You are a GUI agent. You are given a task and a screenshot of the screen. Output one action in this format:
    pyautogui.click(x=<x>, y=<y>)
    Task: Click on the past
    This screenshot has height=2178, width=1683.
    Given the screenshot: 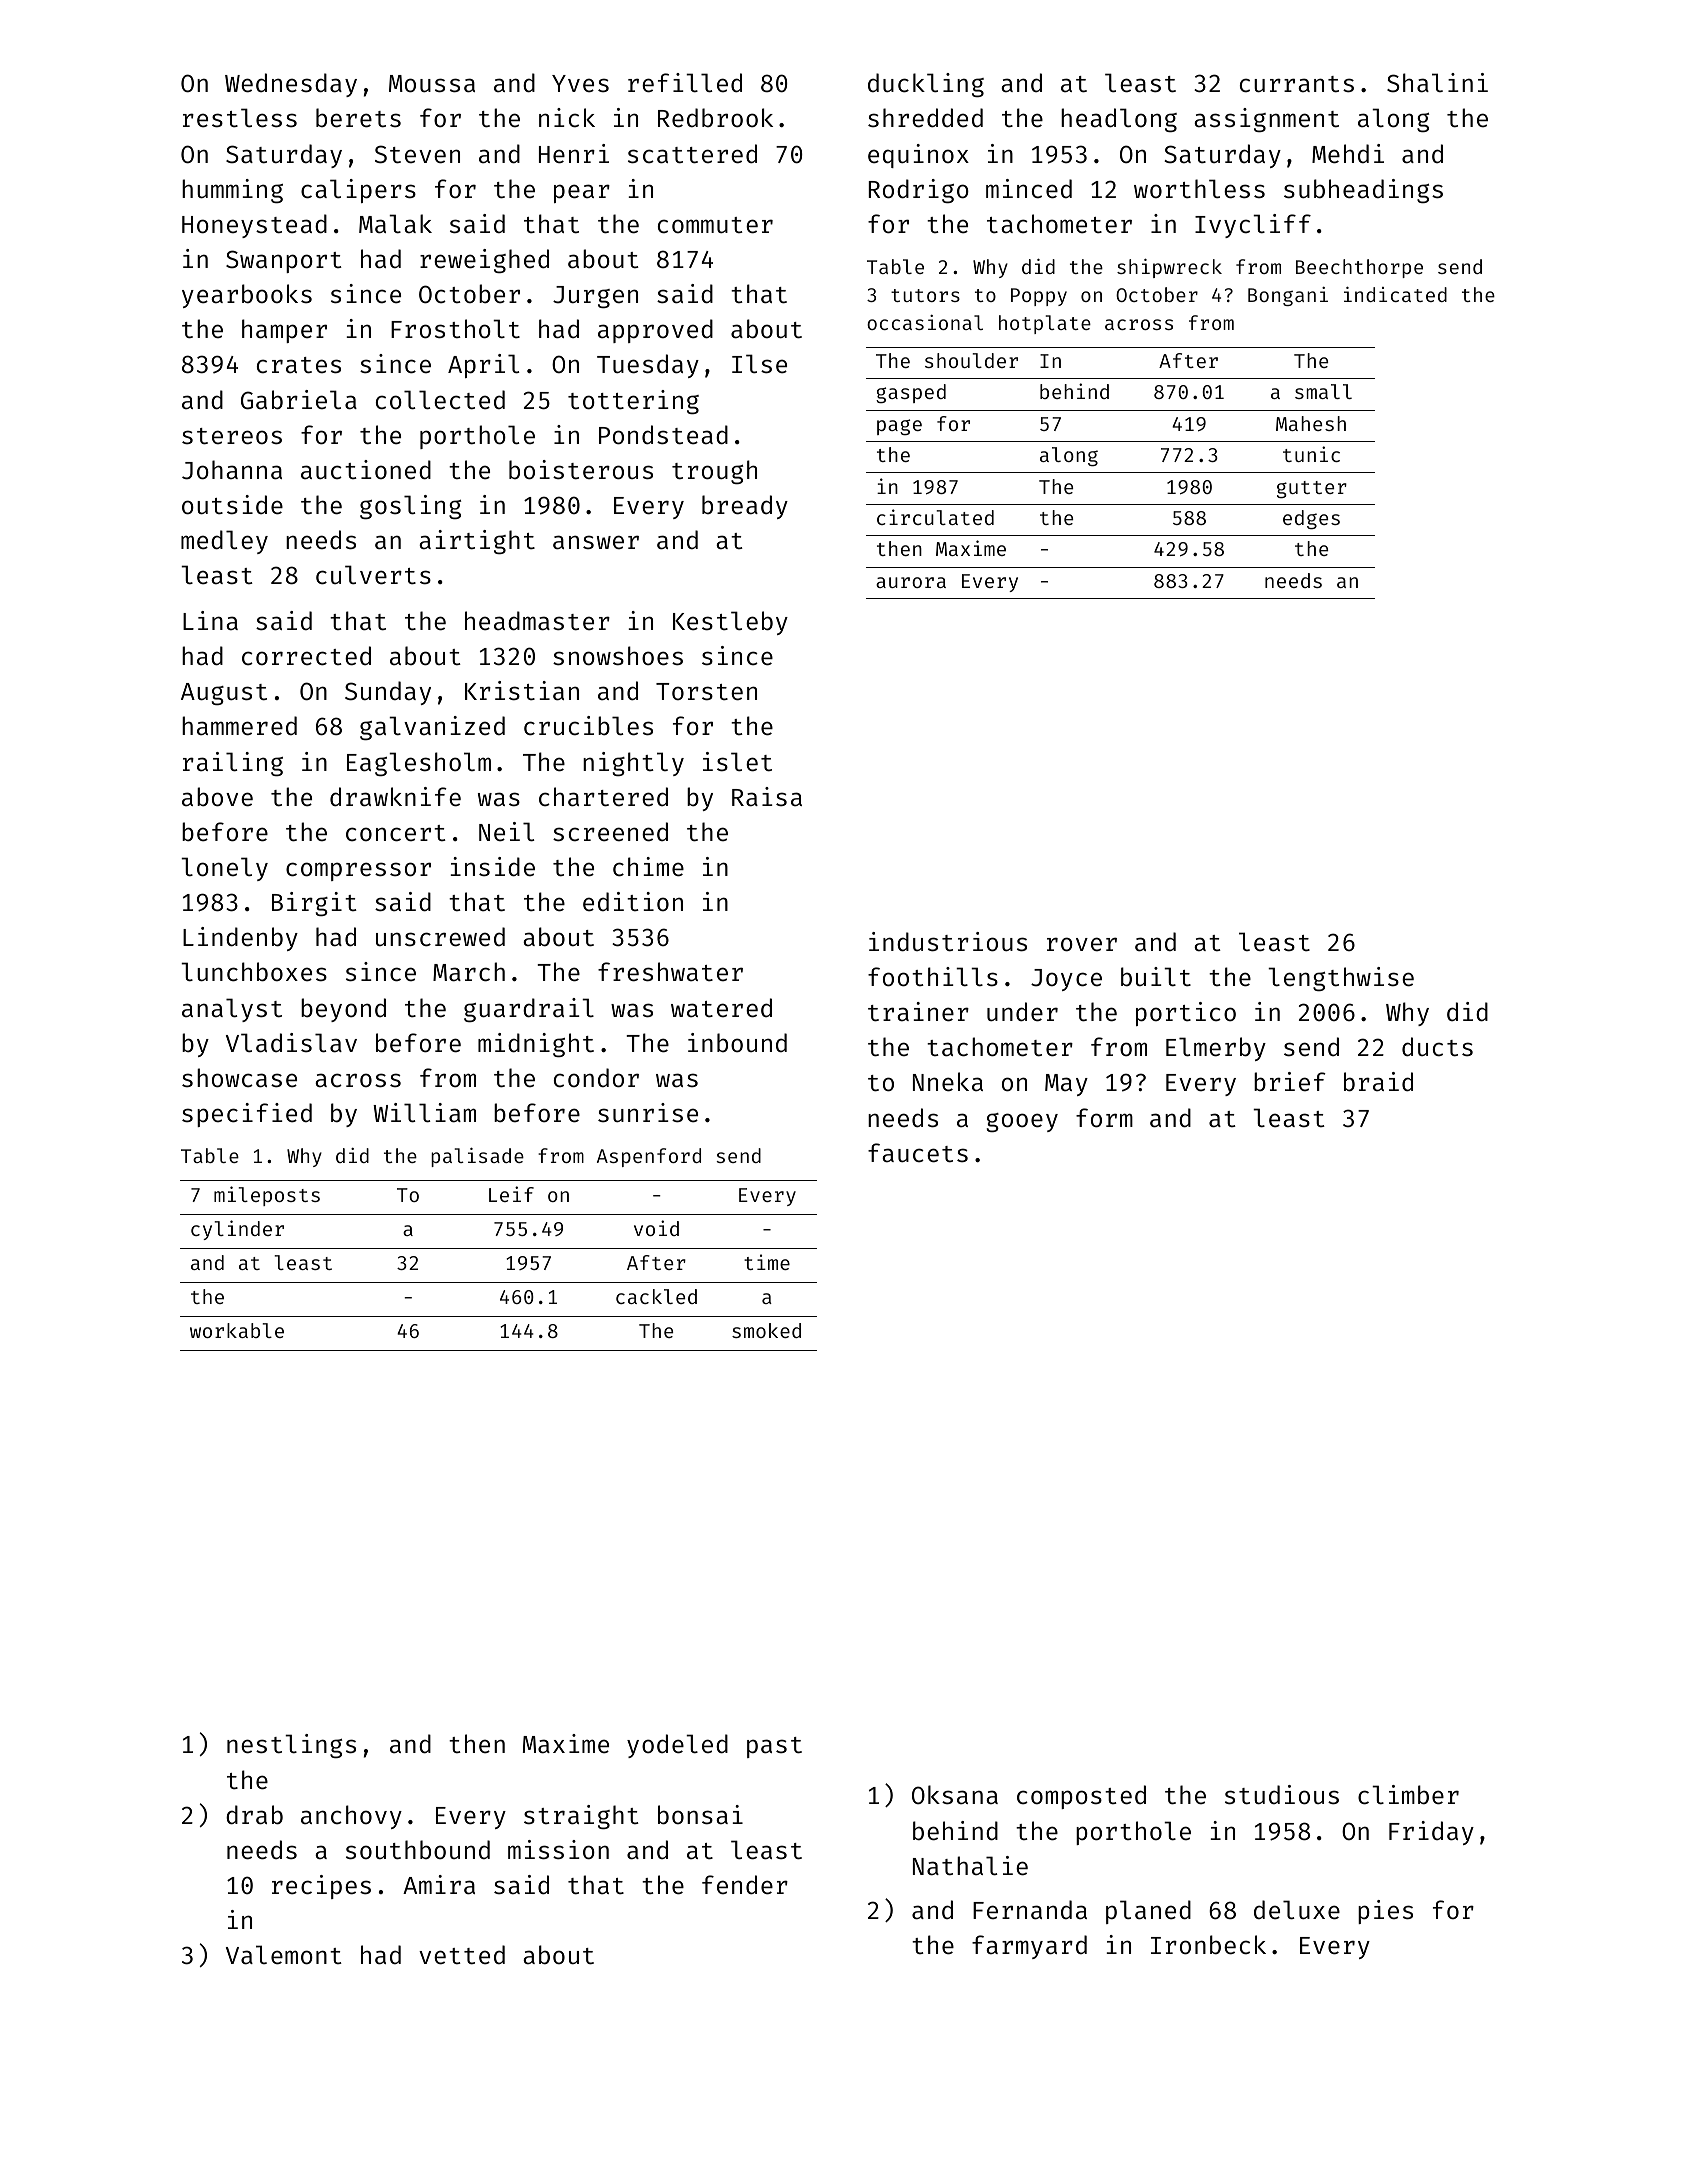 What is the action you would take?
    pyautogui.click(x=774, y=1747)
